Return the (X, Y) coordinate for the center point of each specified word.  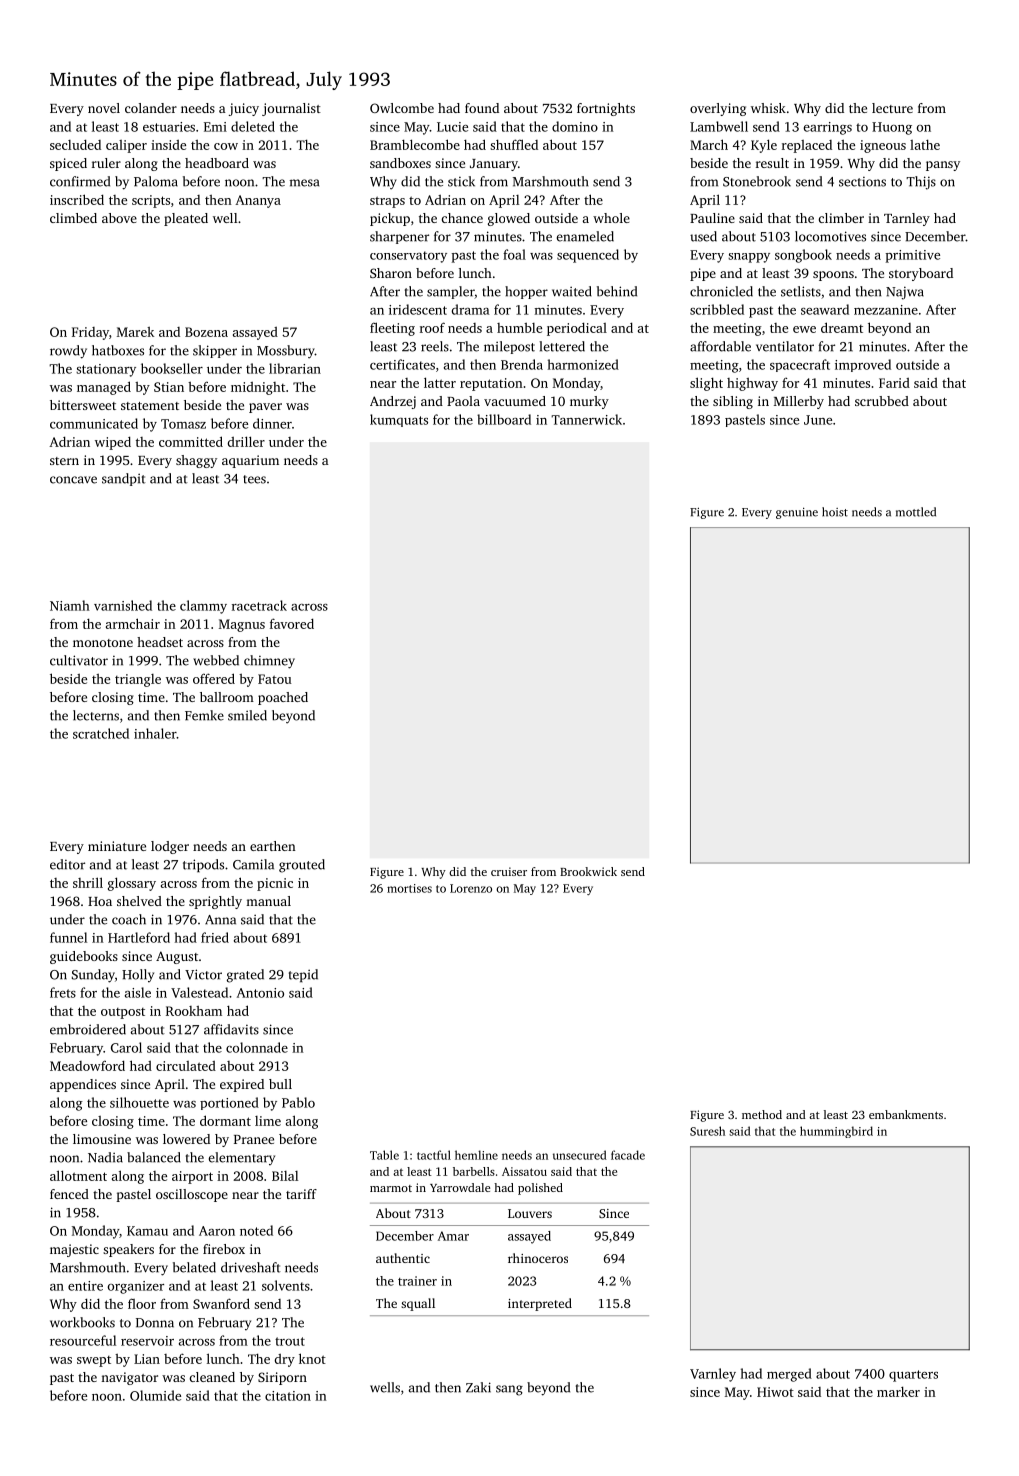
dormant (225, 1120)
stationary (106, 370)
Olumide (155, 1395)
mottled (916, 512)
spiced (68, 164)
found (482, 108)
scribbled (717, 309)
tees (254, 479)
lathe (925, 144)
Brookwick (588, 871)
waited (572, 291)
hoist (835, 512)
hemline (476, 1155)
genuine (797, 513)
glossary (132, 884)
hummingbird (836, 1132)
